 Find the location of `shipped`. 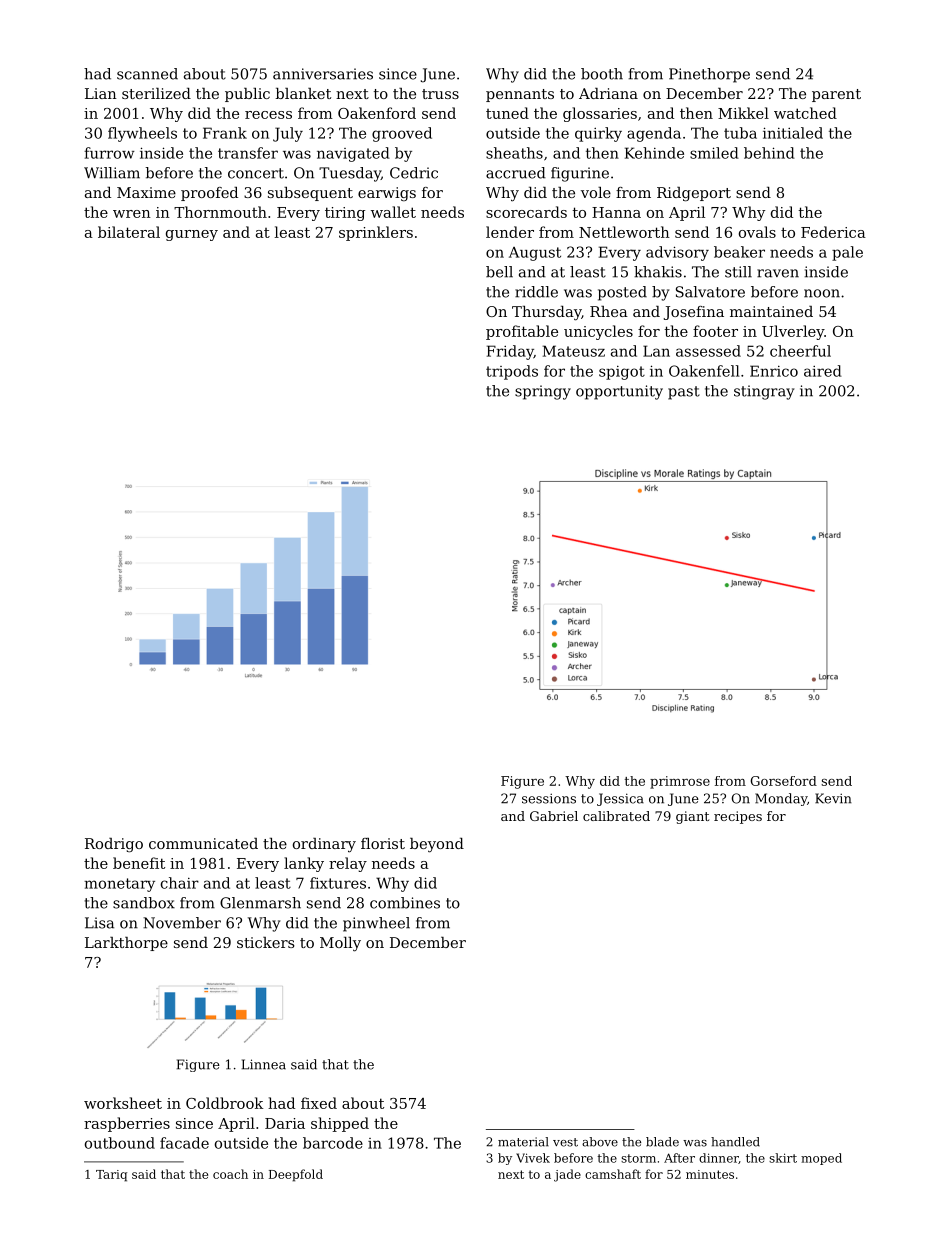

shipped is located at coordinates (340, 1124).
